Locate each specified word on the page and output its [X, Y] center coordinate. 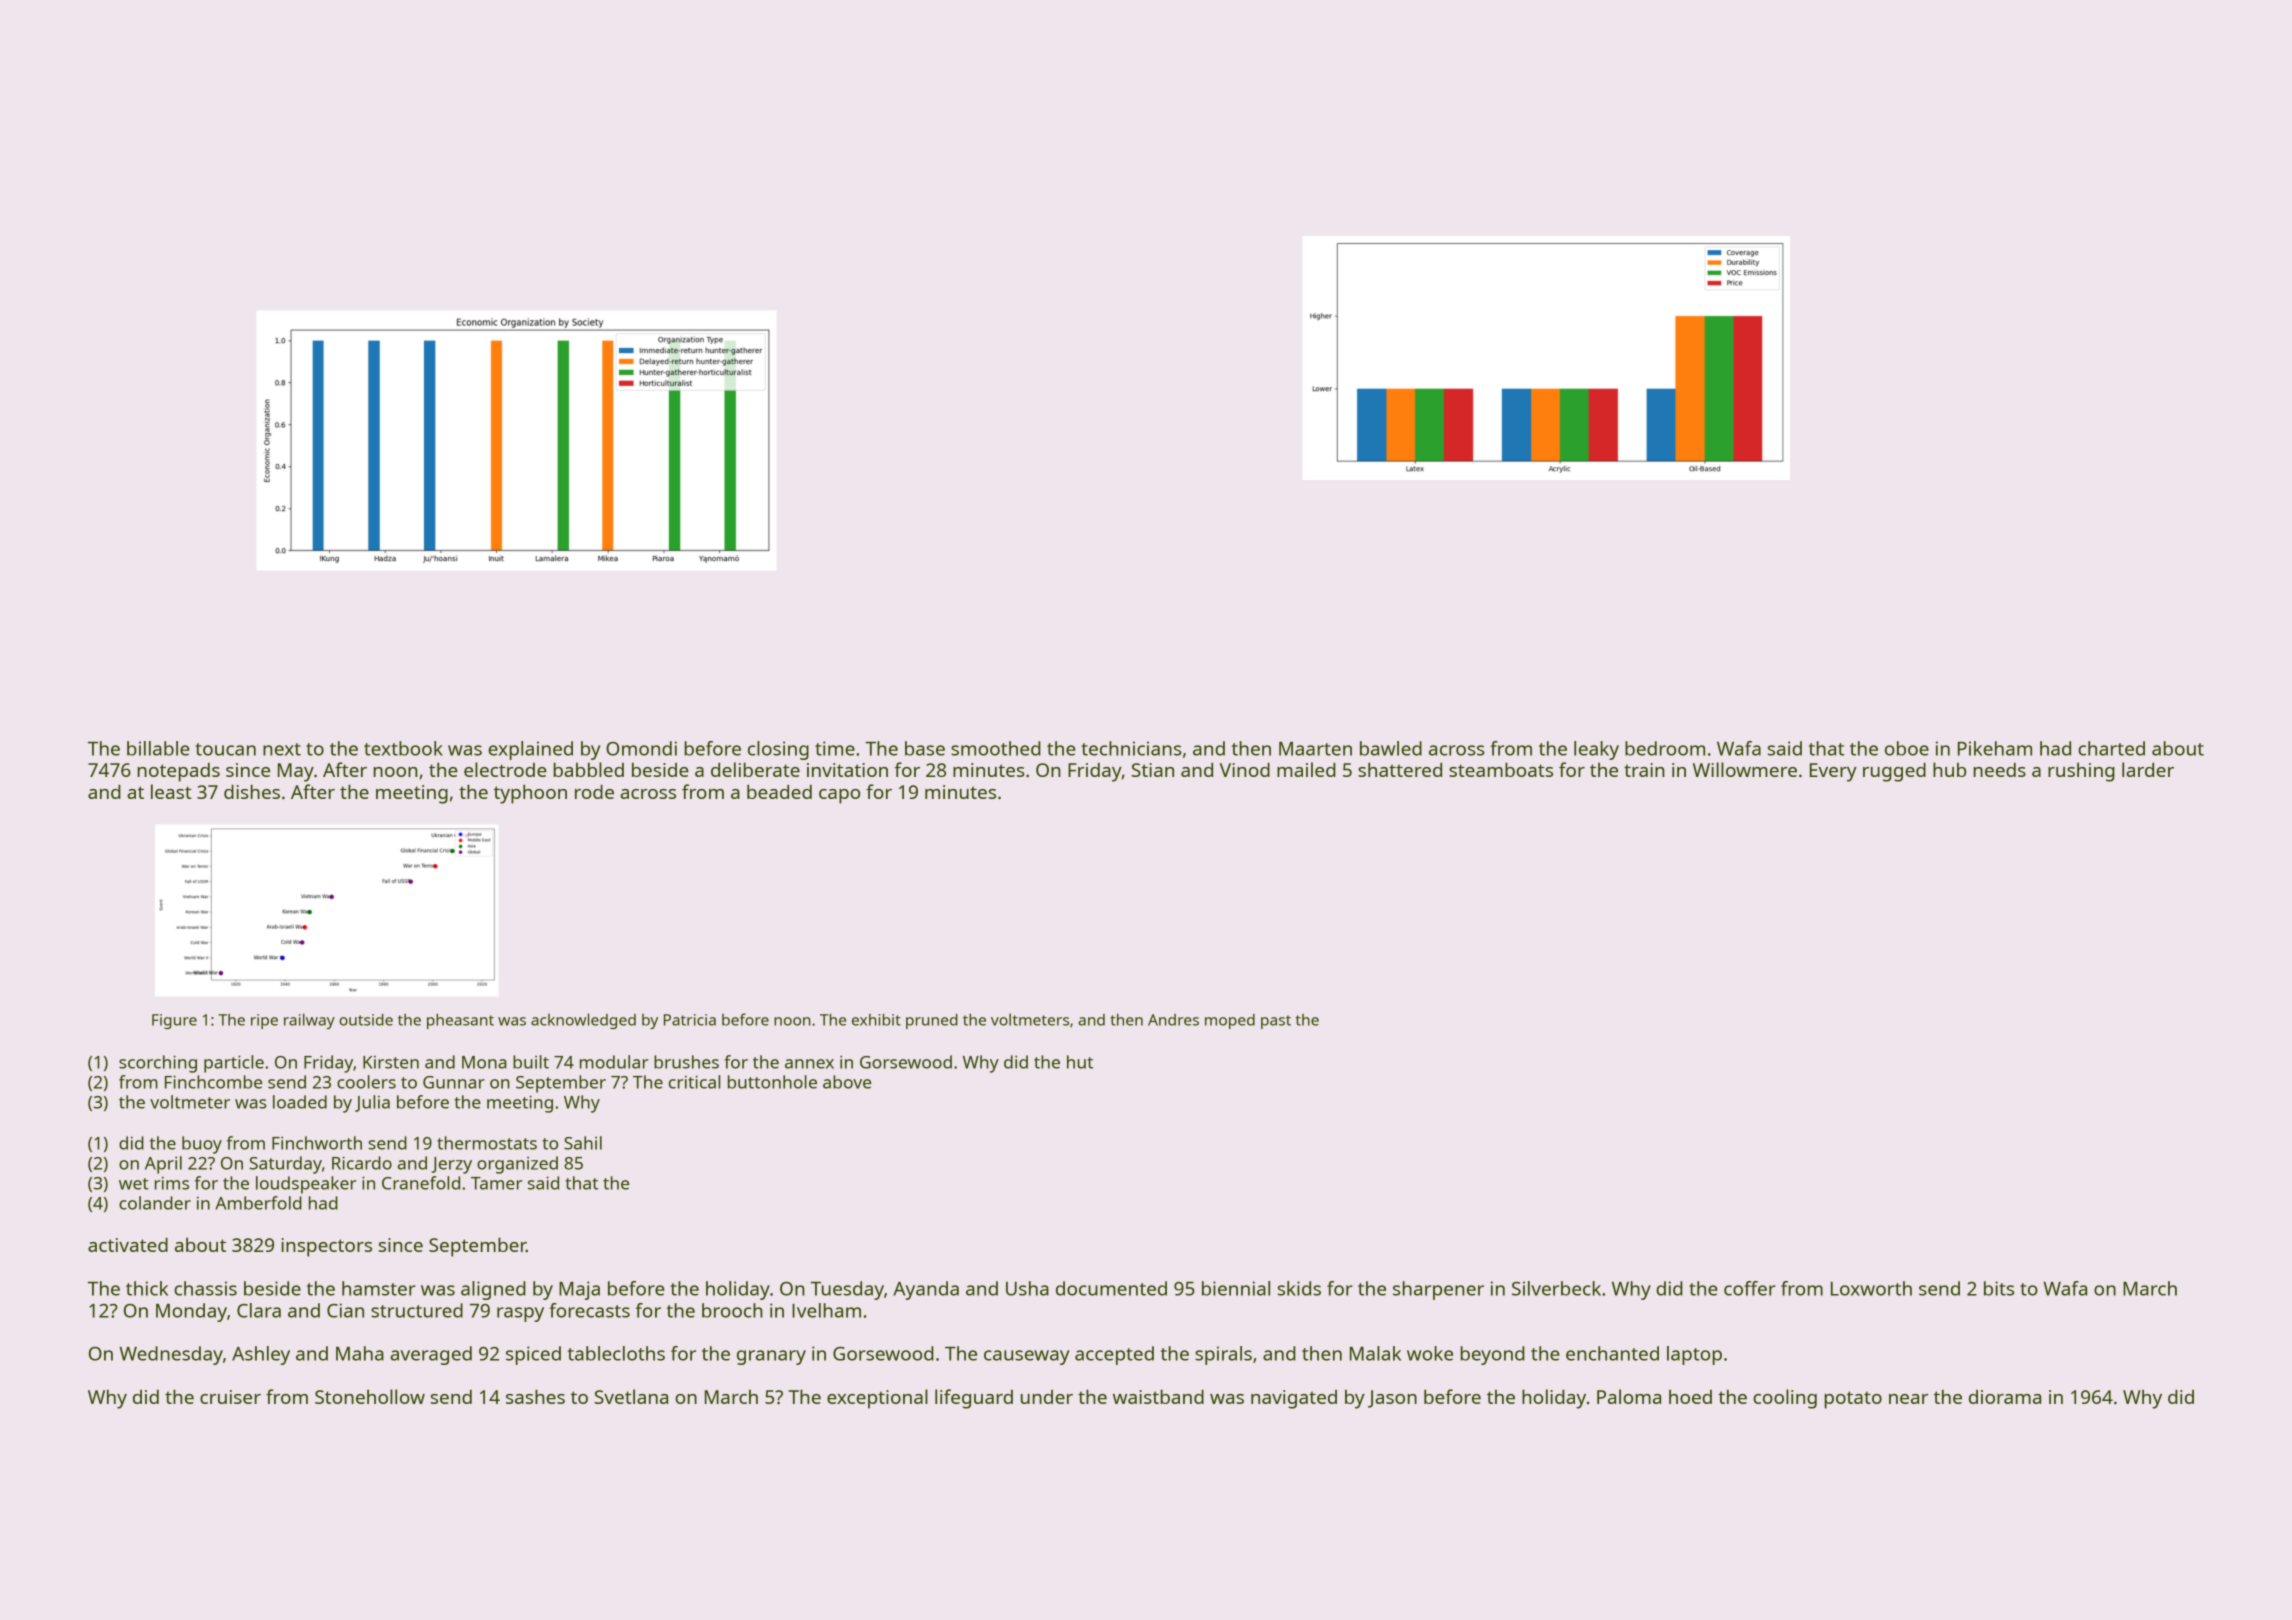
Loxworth [1871, 1288]
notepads [179, 772]
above [847, 1082]
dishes [252, 791]
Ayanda [926, 1290]
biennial [1236, 1288]
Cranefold [421, 1183]
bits [1999, 1288]
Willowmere [1745, 769]
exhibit [876, 1020]
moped [1230, 1021]
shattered [1400, 769]
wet [134, 1184]
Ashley [261, 1355]
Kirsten [391, 1062]
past [1276, 1022]
